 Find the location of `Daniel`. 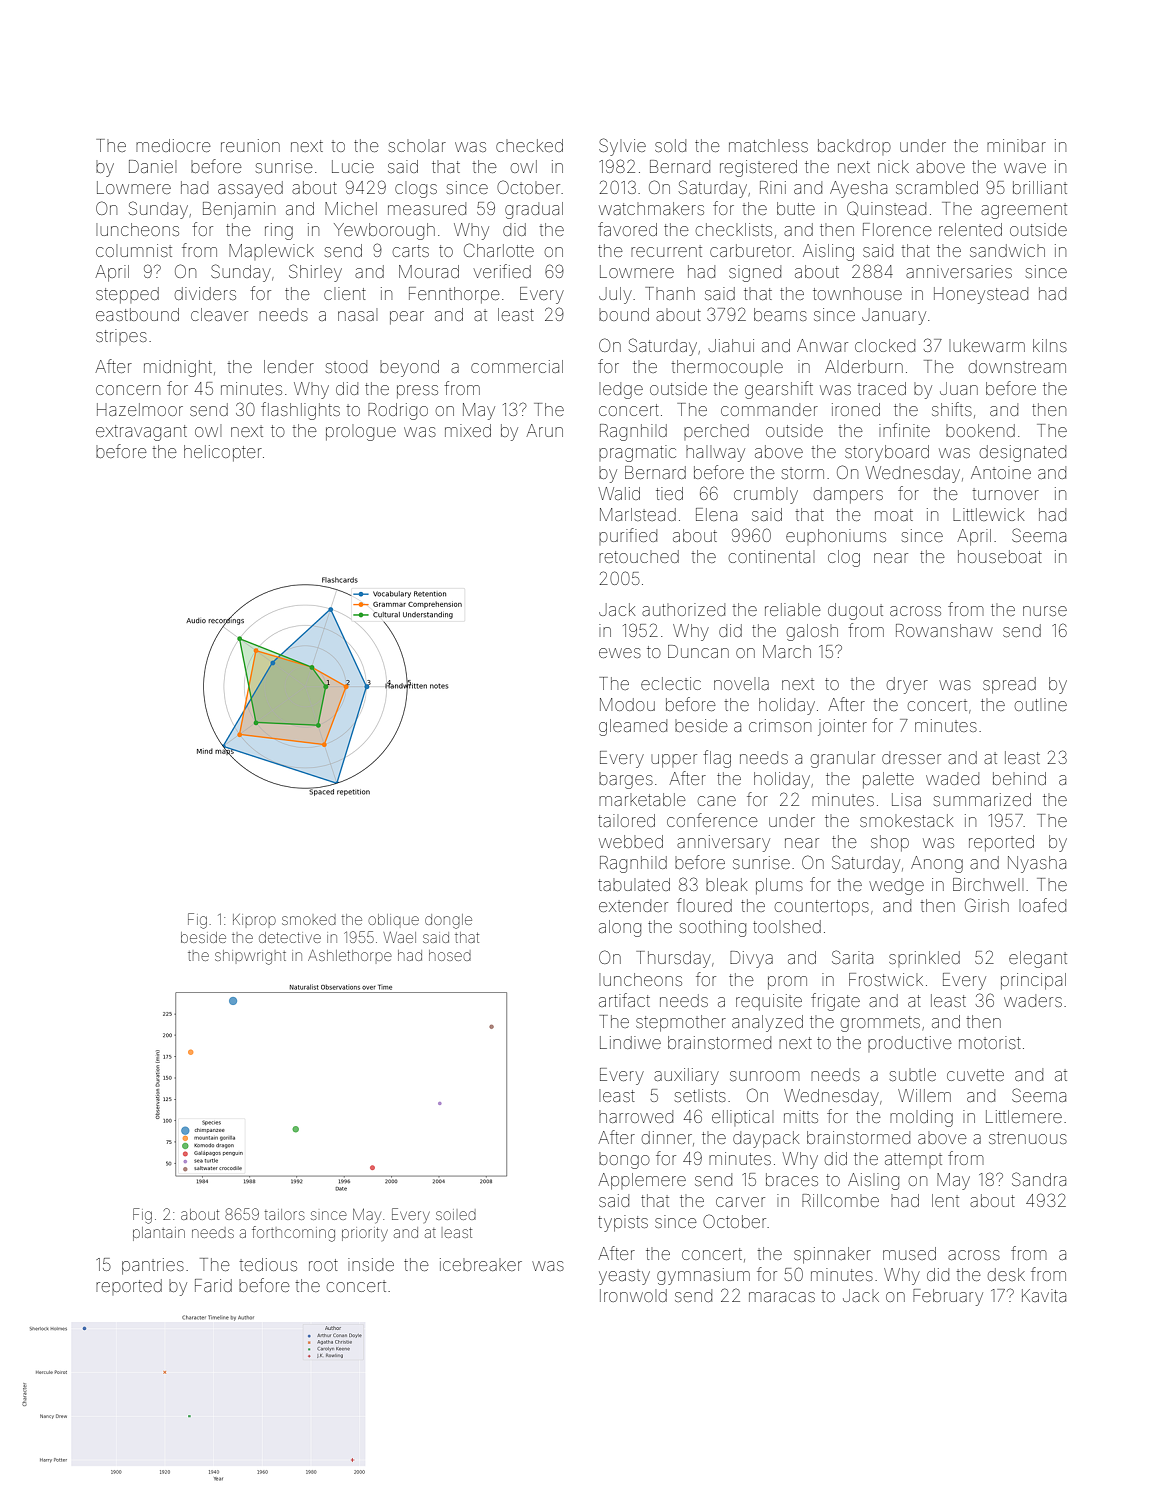

Daniel is located at coordinates (151, 166).
